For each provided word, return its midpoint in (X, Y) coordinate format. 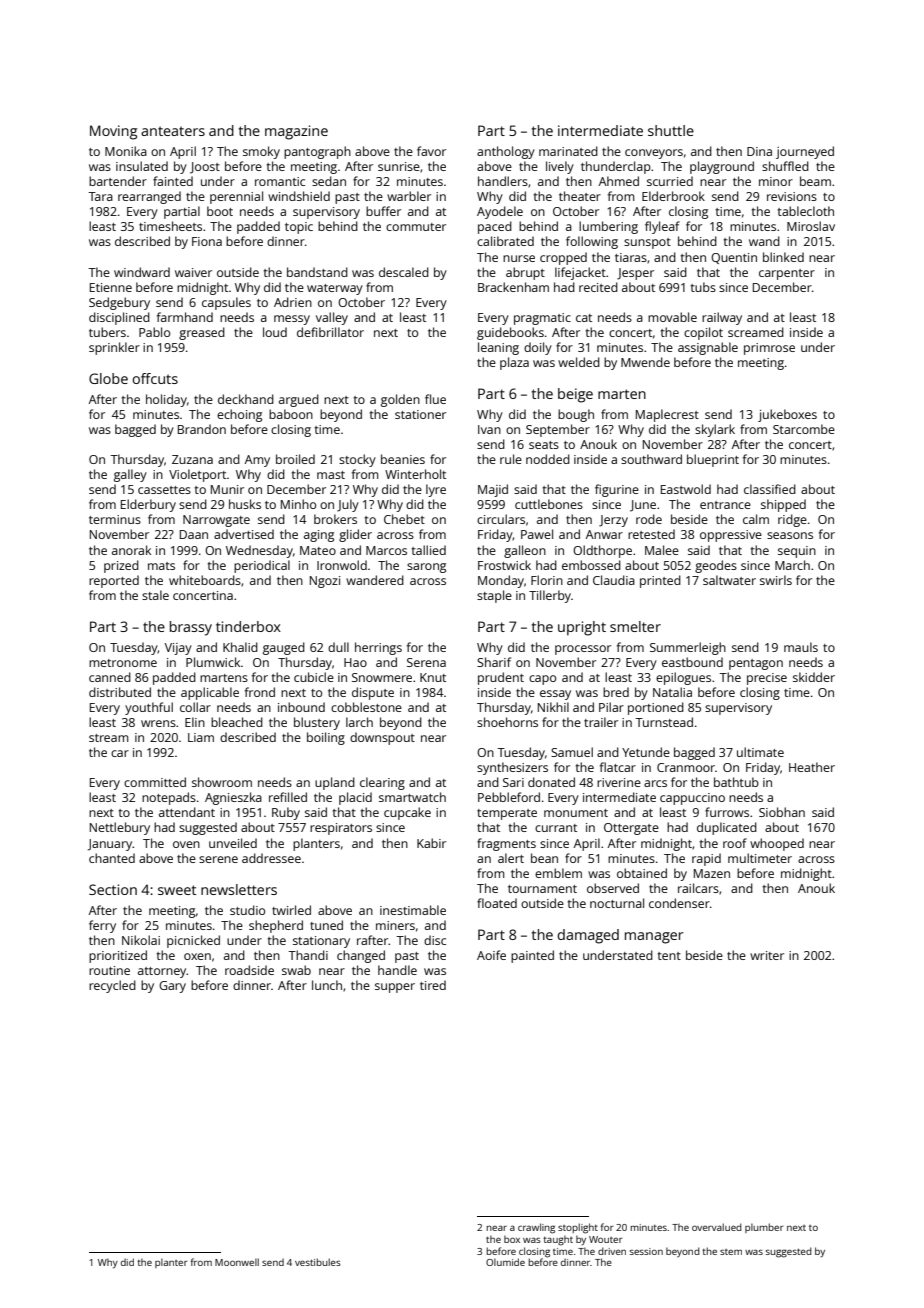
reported (114, 581)
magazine (296, 132)
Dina (759, 151)
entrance (725, 505)
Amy (257, 461)
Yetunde (646, 752)
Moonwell (237, 1262)
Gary (172, 987)
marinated (568, 151)
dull (338, 647)
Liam (201, 737)
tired (433, 985)
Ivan (489, 429)
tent (669, 956)
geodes (716, 566)
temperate (507, 814)
